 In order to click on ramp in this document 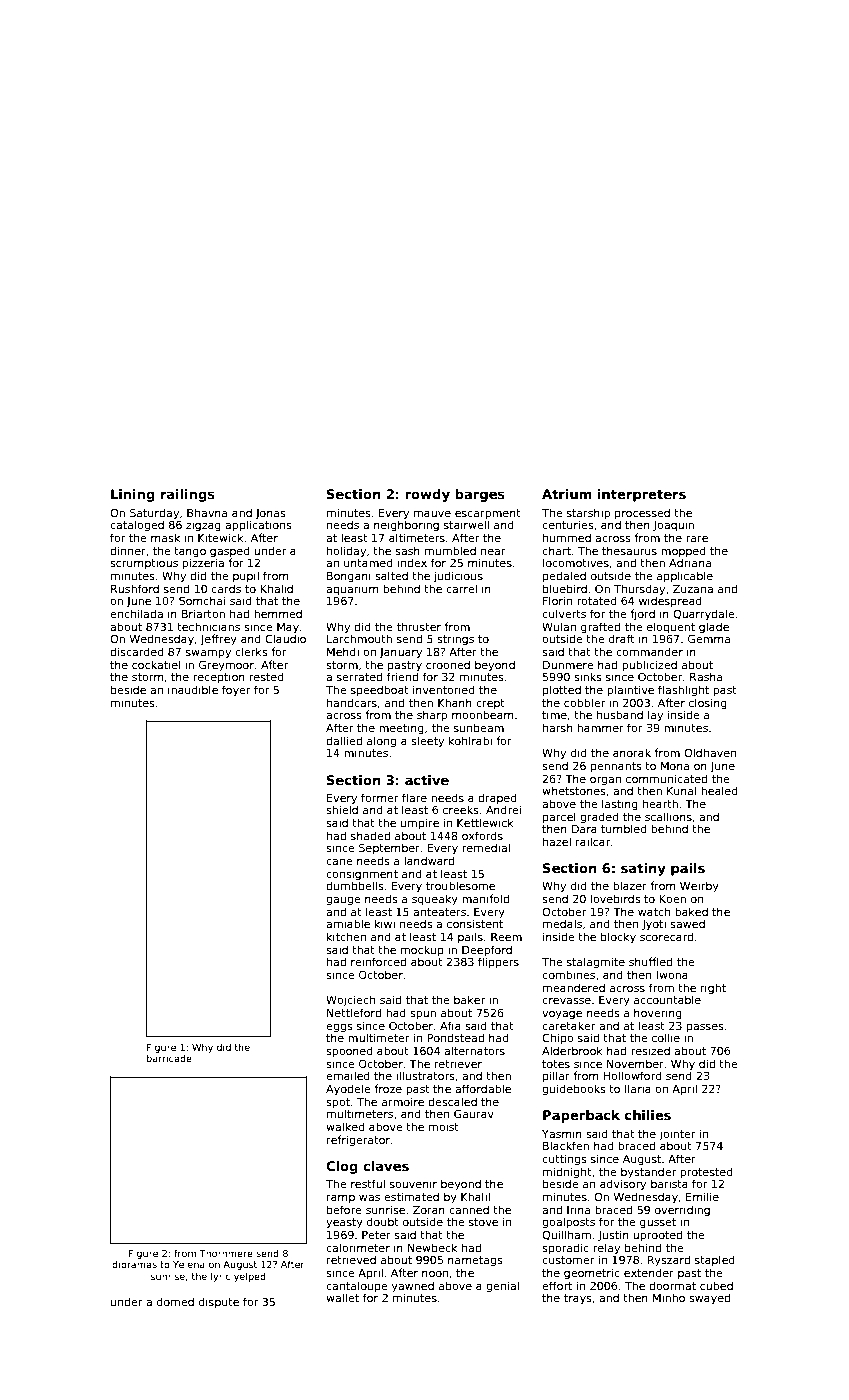, I will do `click(341, 1199)`.
